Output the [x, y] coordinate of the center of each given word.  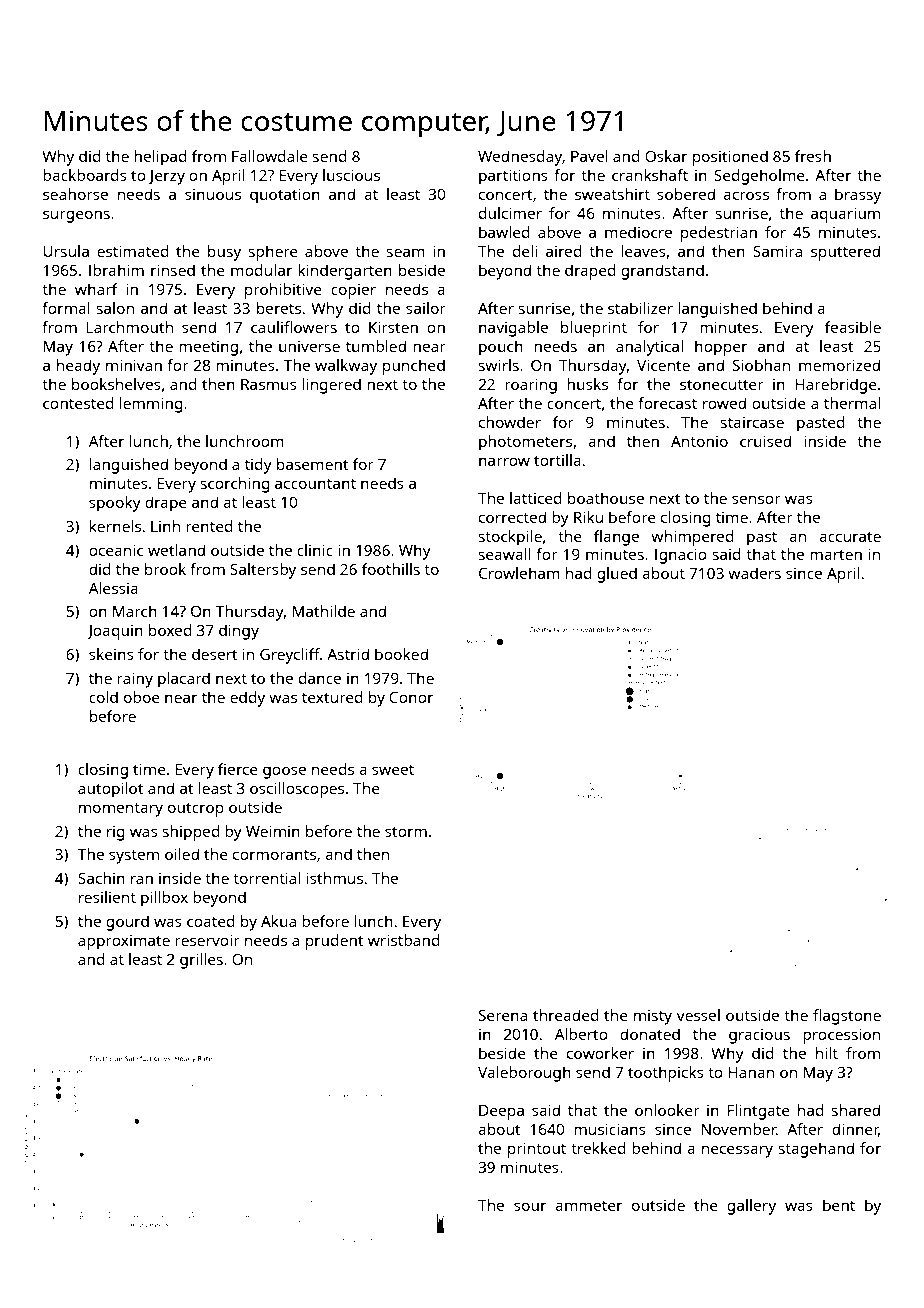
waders [754, 573]
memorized [839, 365]
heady [78, 367]
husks [587, 384]
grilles [201, 961]
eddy [247, 699]
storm [406, 832]
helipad [160, 158]
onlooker [667, 1110]
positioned [730, 158]
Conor [411, 697]
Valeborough [524, 1074]
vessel [698, 1015]
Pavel [589, 156]
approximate [124, 942]
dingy [239, 632]
